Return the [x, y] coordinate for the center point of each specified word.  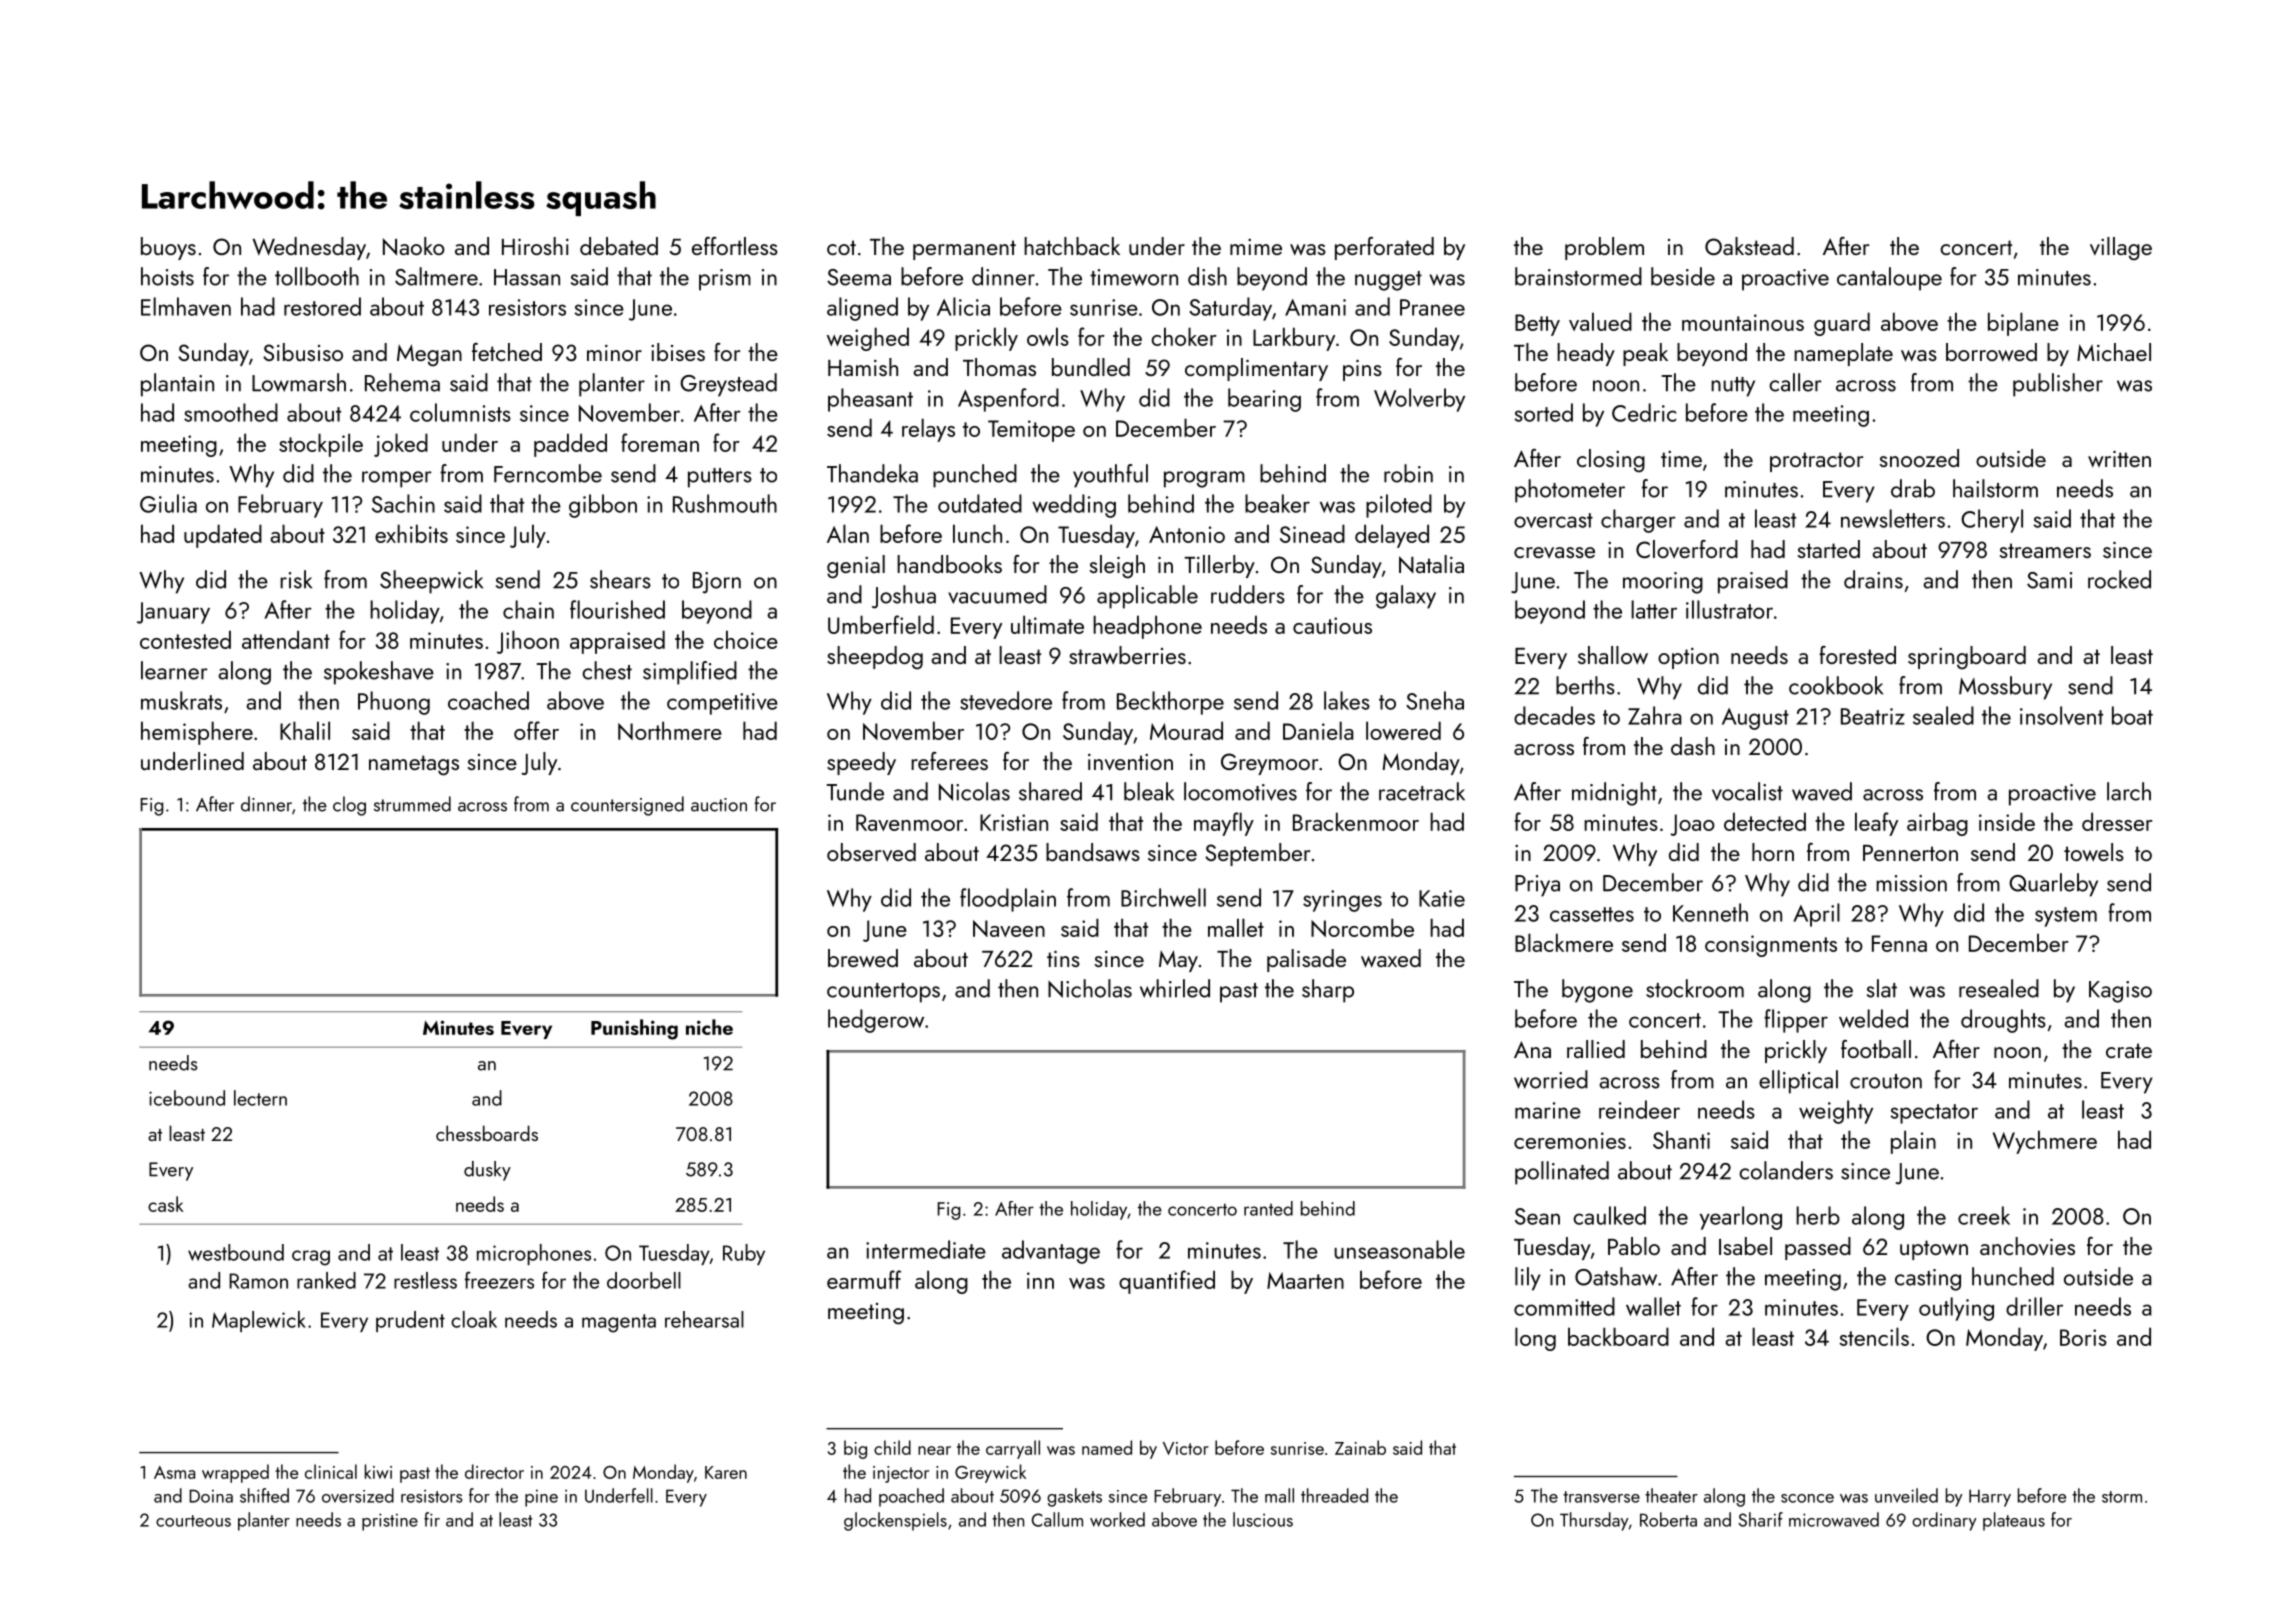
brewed [863, 958]
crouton [1886, 1081]
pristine [390, 1522]
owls [1048, 336]
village [2121, 249]
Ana [1532, 1049]
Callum [1057, 1519]
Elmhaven [186, 306]
